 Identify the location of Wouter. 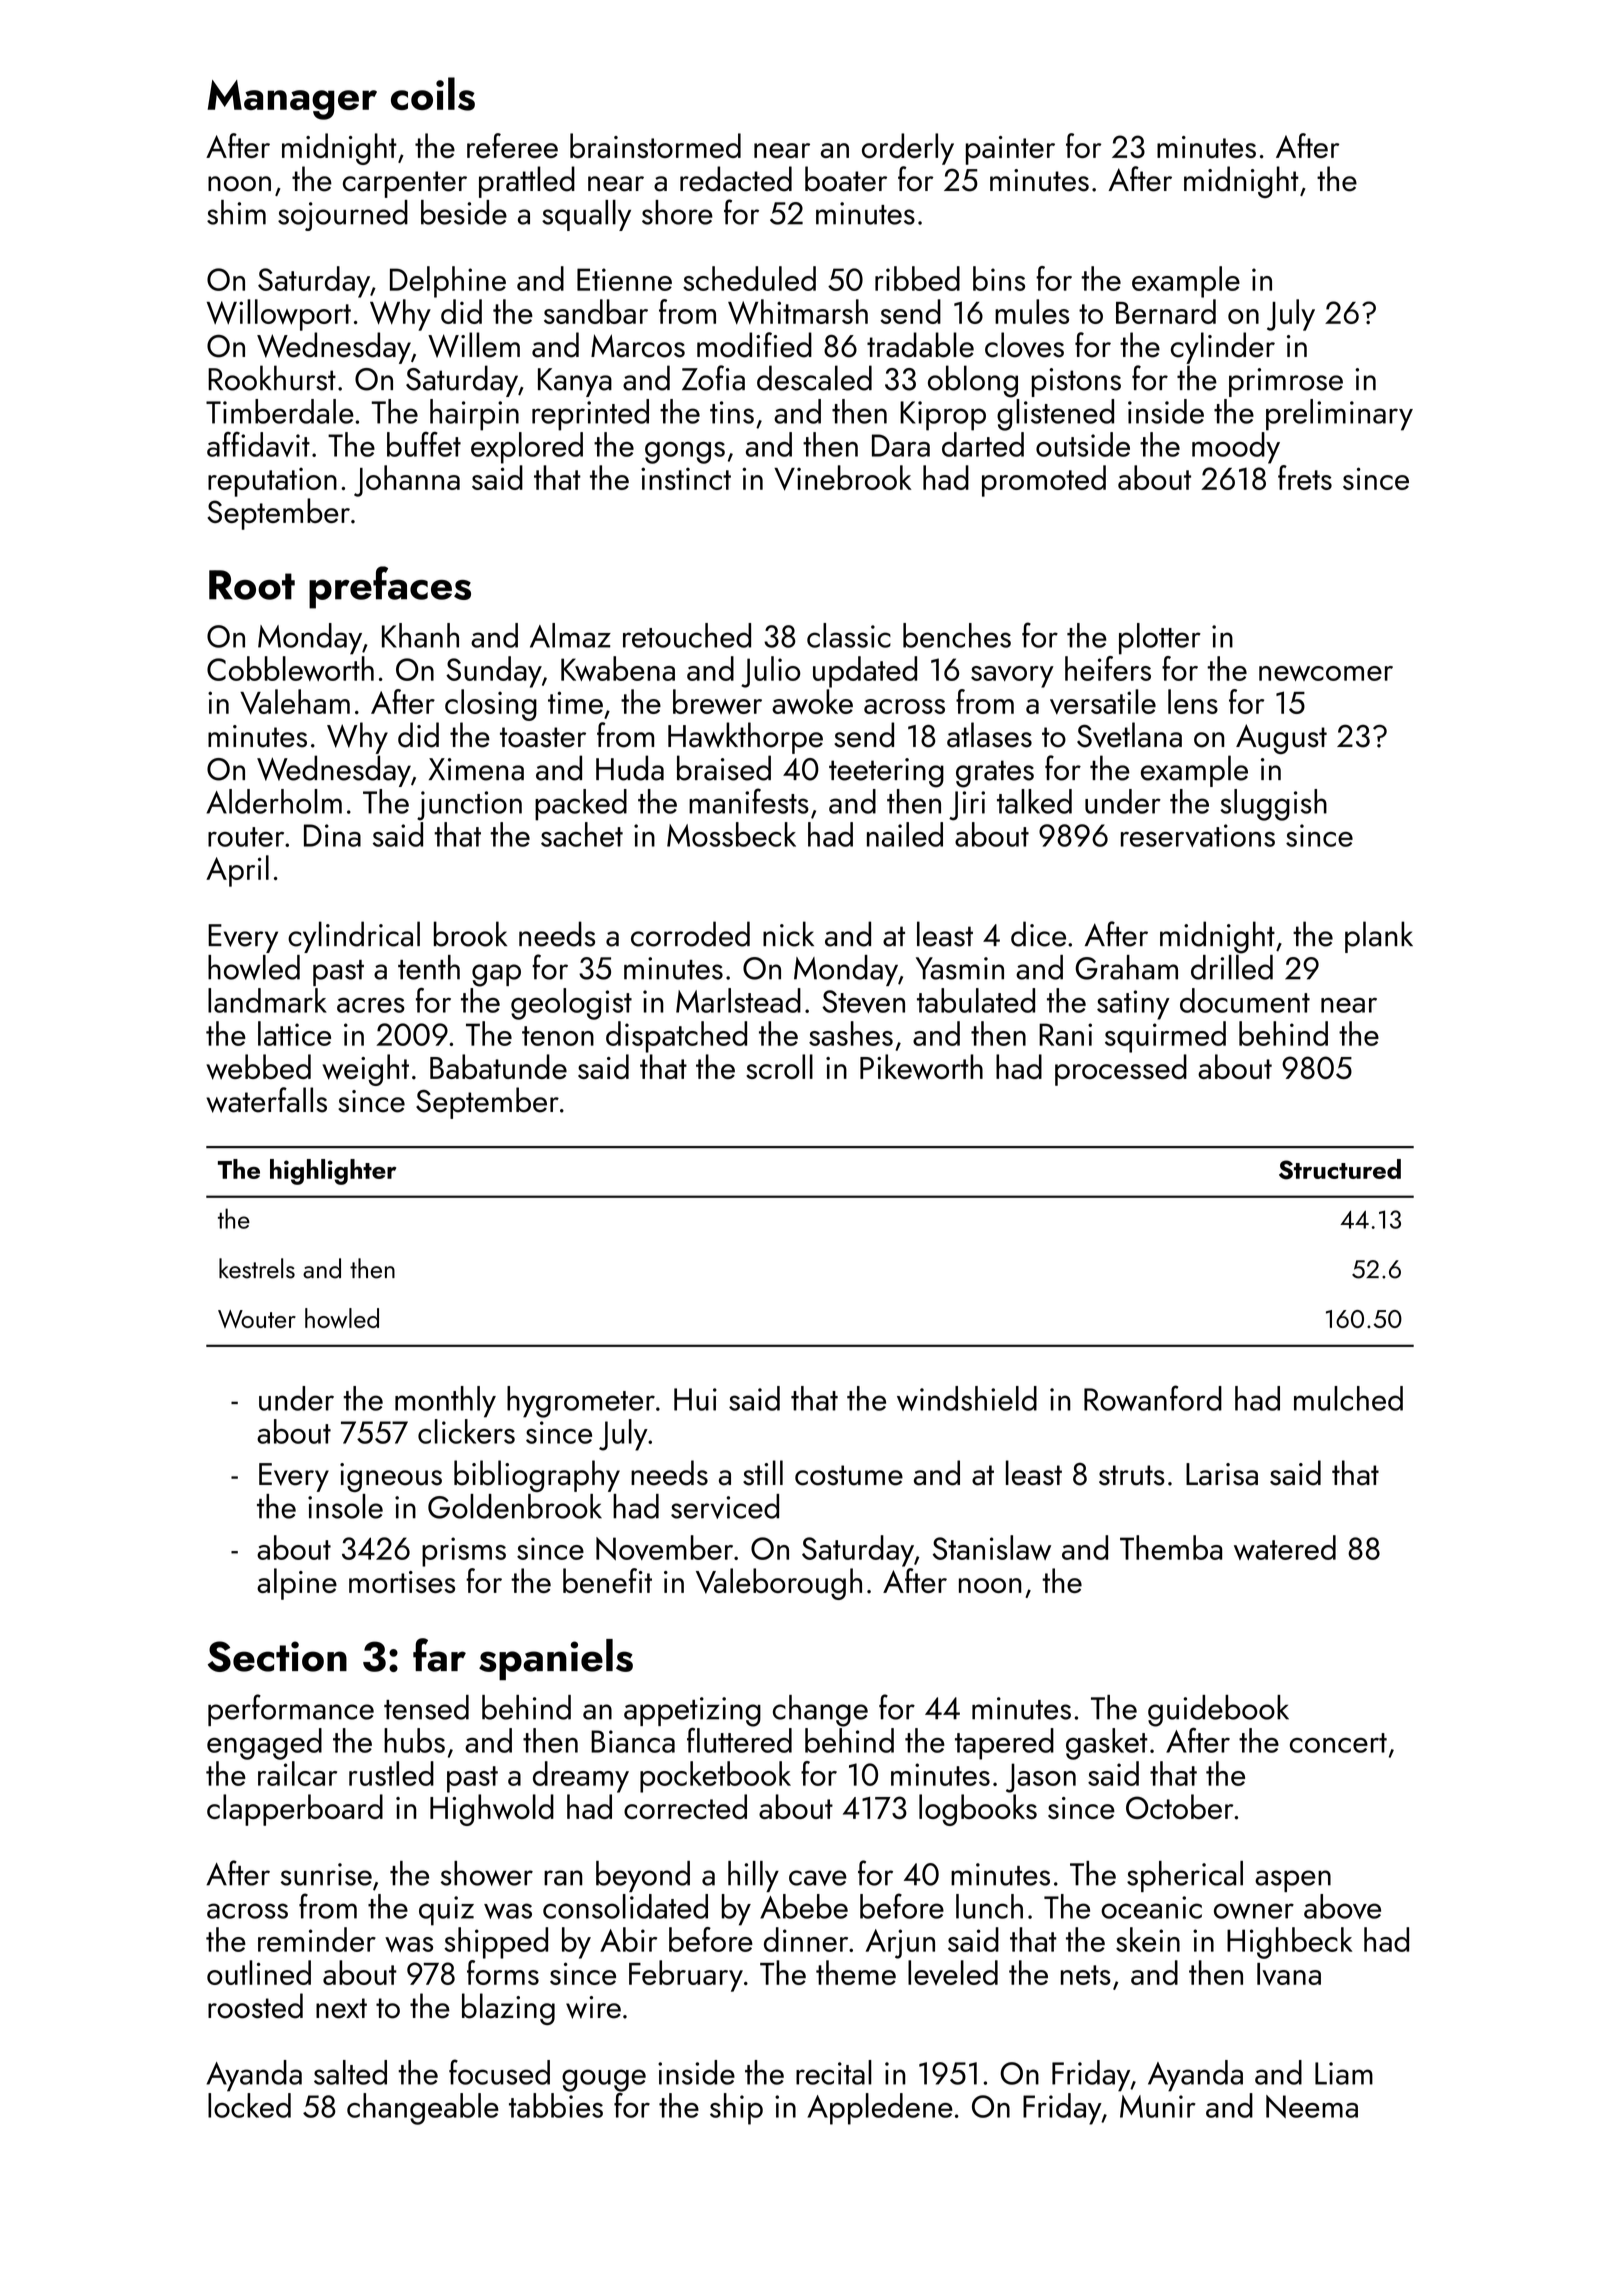
(257, 1319).
